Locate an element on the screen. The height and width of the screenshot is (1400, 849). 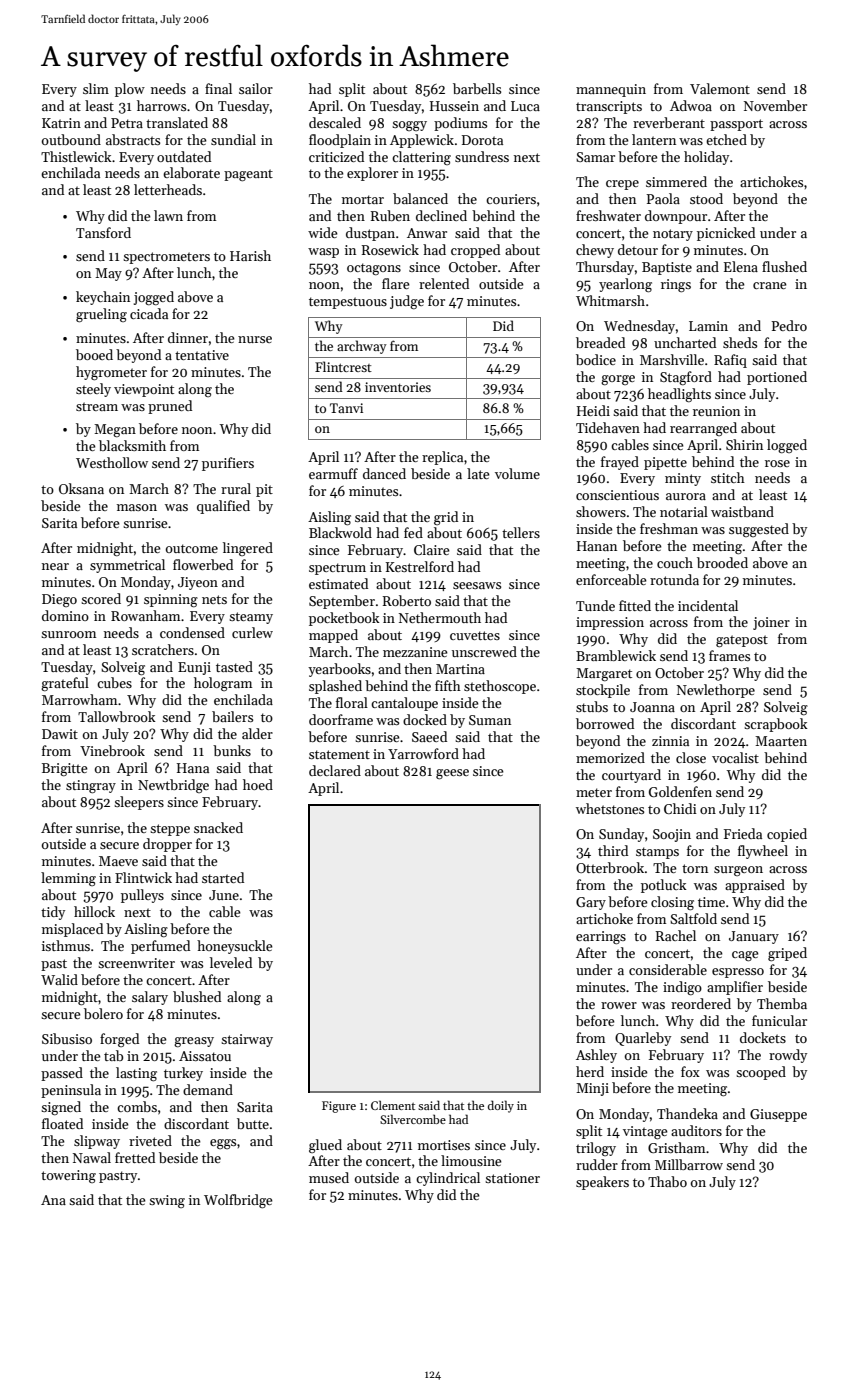
doily is located at coordinates (501, 1106).
